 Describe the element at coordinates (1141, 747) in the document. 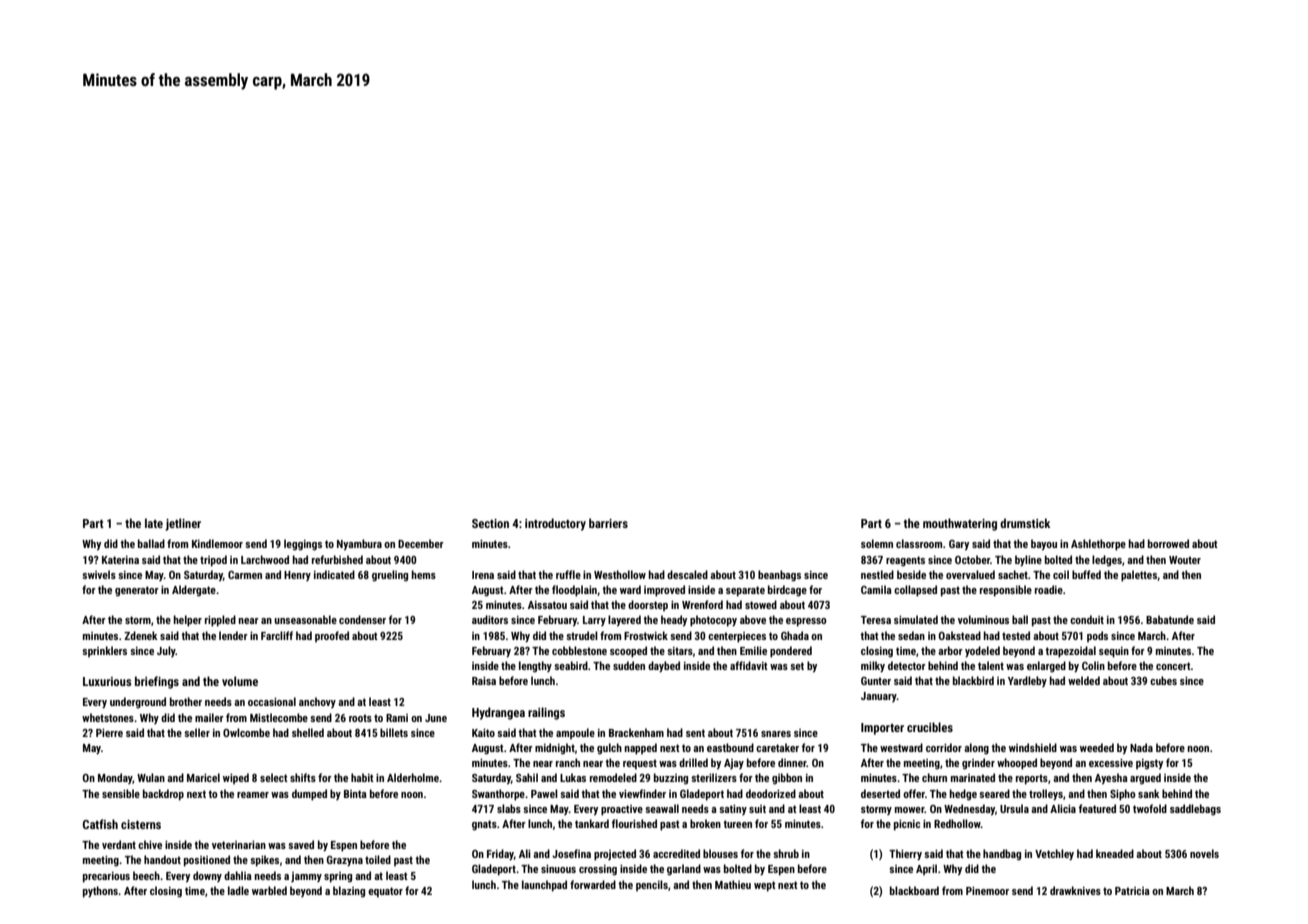

I see `Nada` at that location.
